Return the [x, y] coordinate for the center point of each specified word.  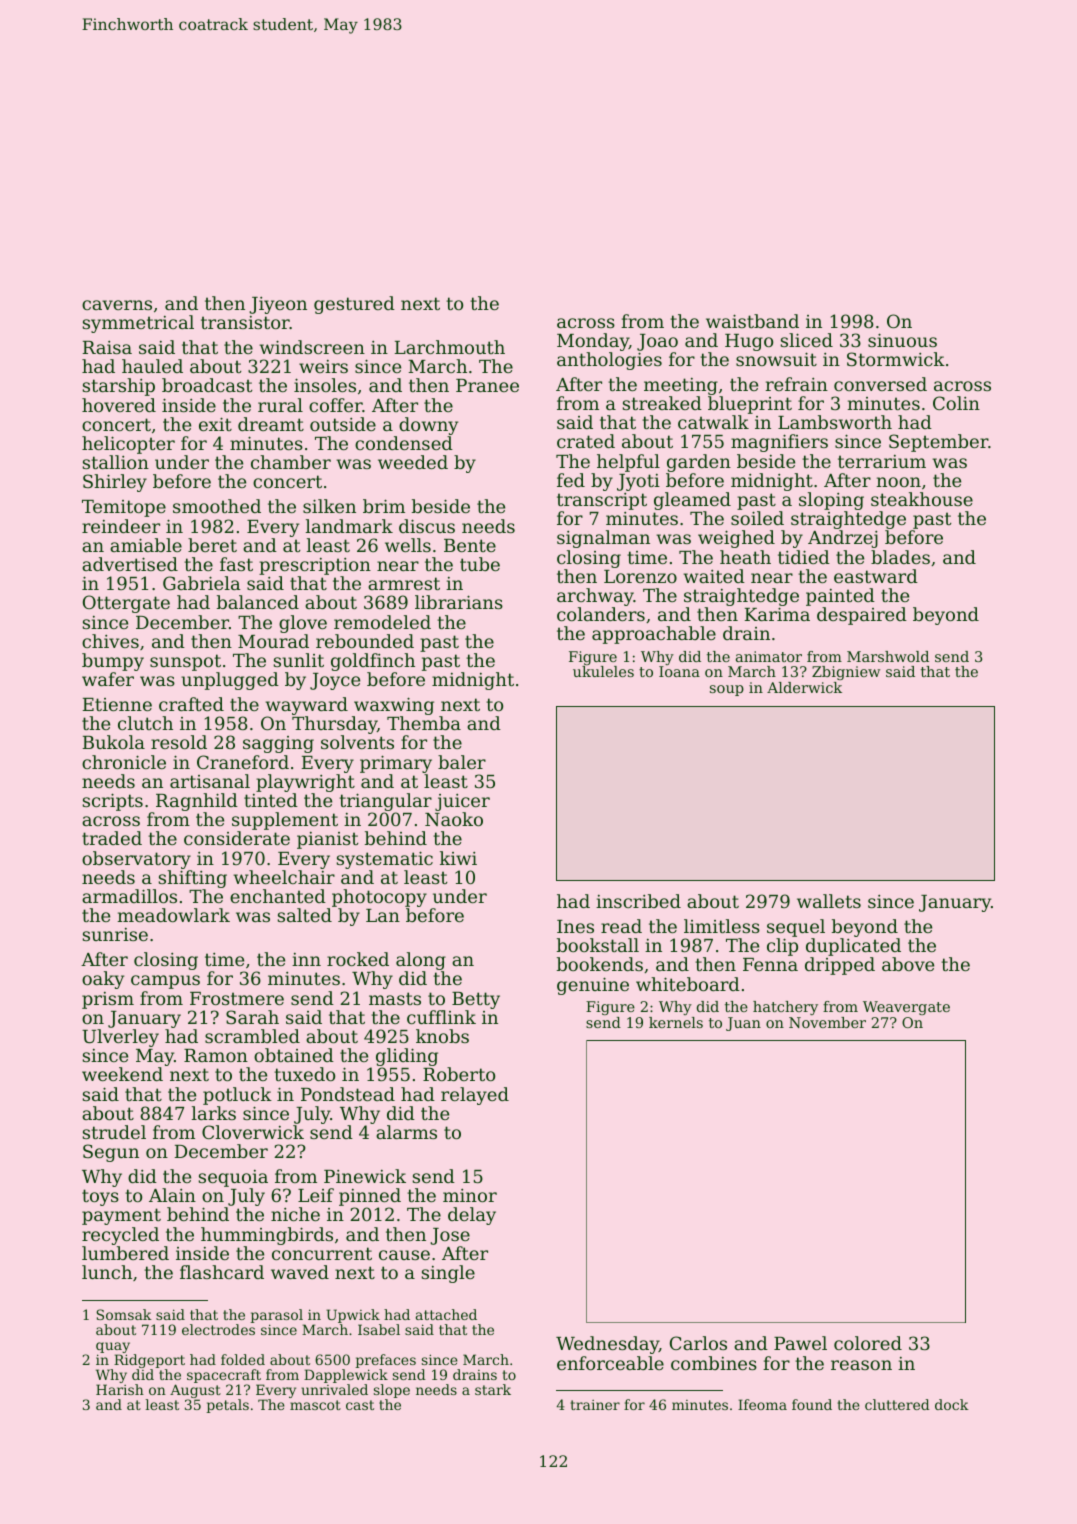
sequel [796, 928]
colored [868, 1343]
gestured [354, 305]
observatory [136, 860]
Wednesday [607, 1345]
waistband [752, 321]
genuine [593, 986]
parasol [276, 1316]
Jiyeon [278, 305]
